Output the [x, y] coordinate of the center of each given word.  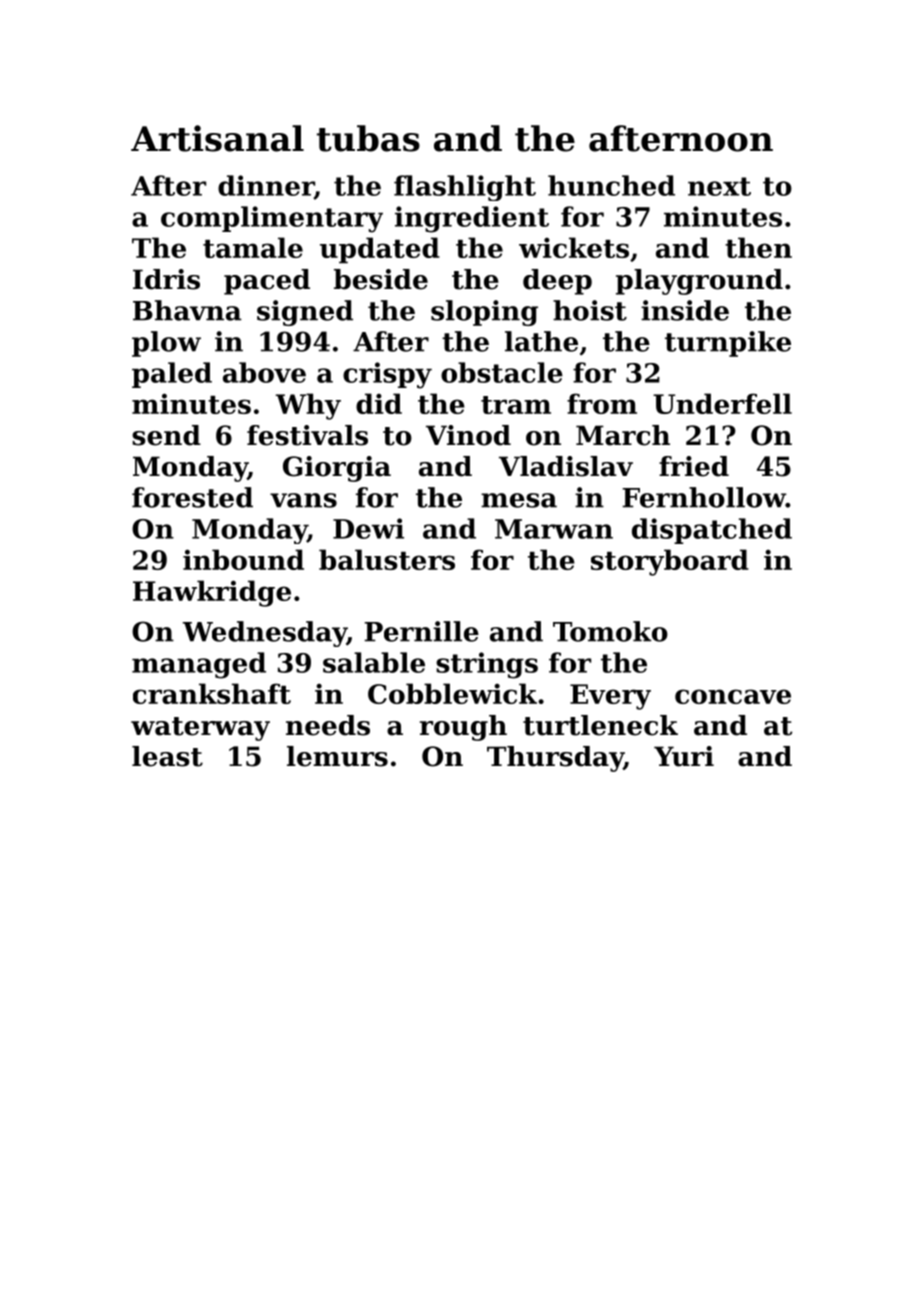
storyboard [670, 562]
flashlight [465, 188]
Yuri [684, 756]
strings [487, 665]
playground [699, 282]
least [167, 756]
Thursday [555, 759]
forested [192, 497]
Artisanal [217, 138]
